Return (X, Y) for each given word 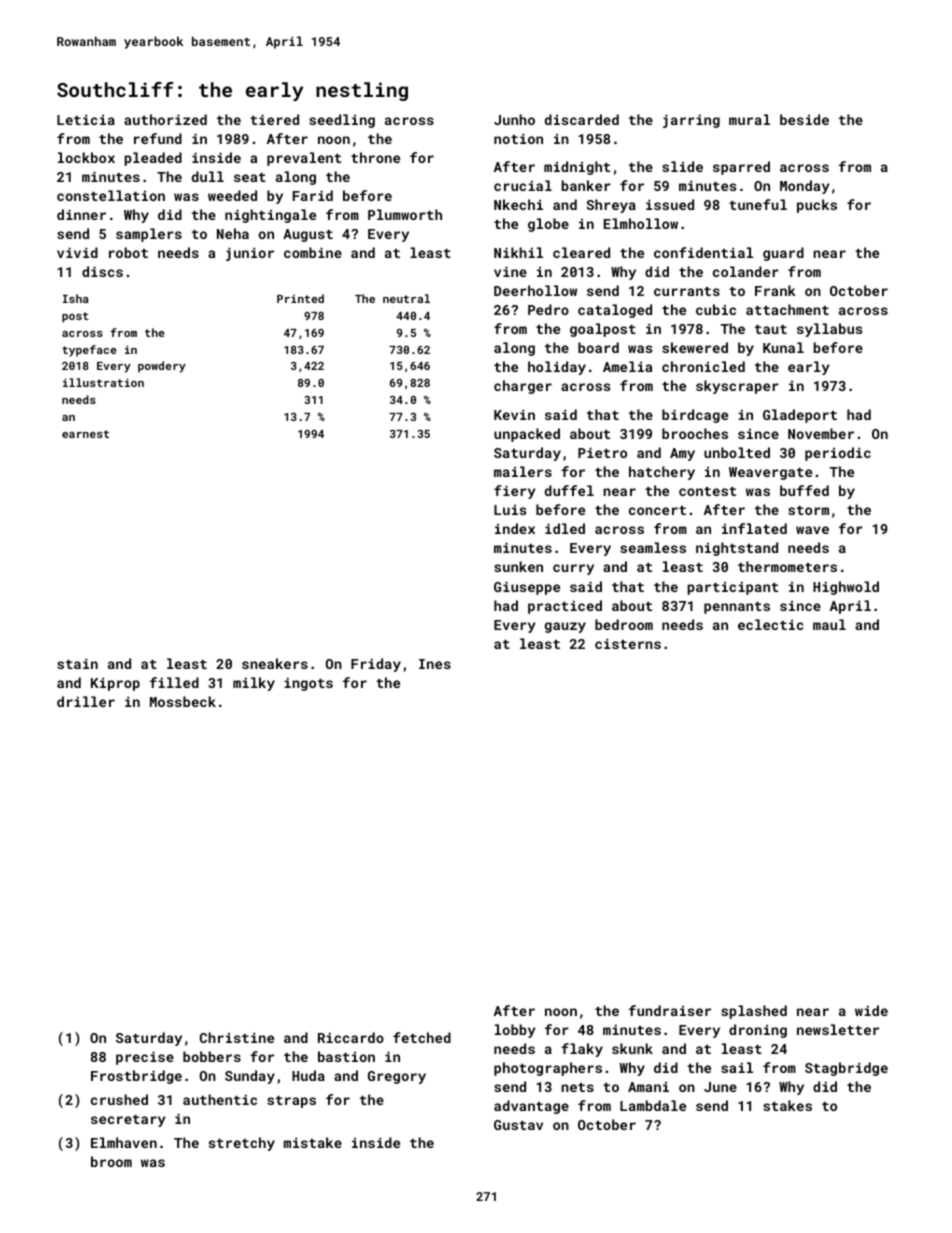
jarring (691, 121)
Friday (376, 665)
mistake (313, 1142)
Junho (514, 119)
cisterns (628, 644)
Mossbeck (183, 701)
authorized (165, 119)
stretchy (242, 1144)
